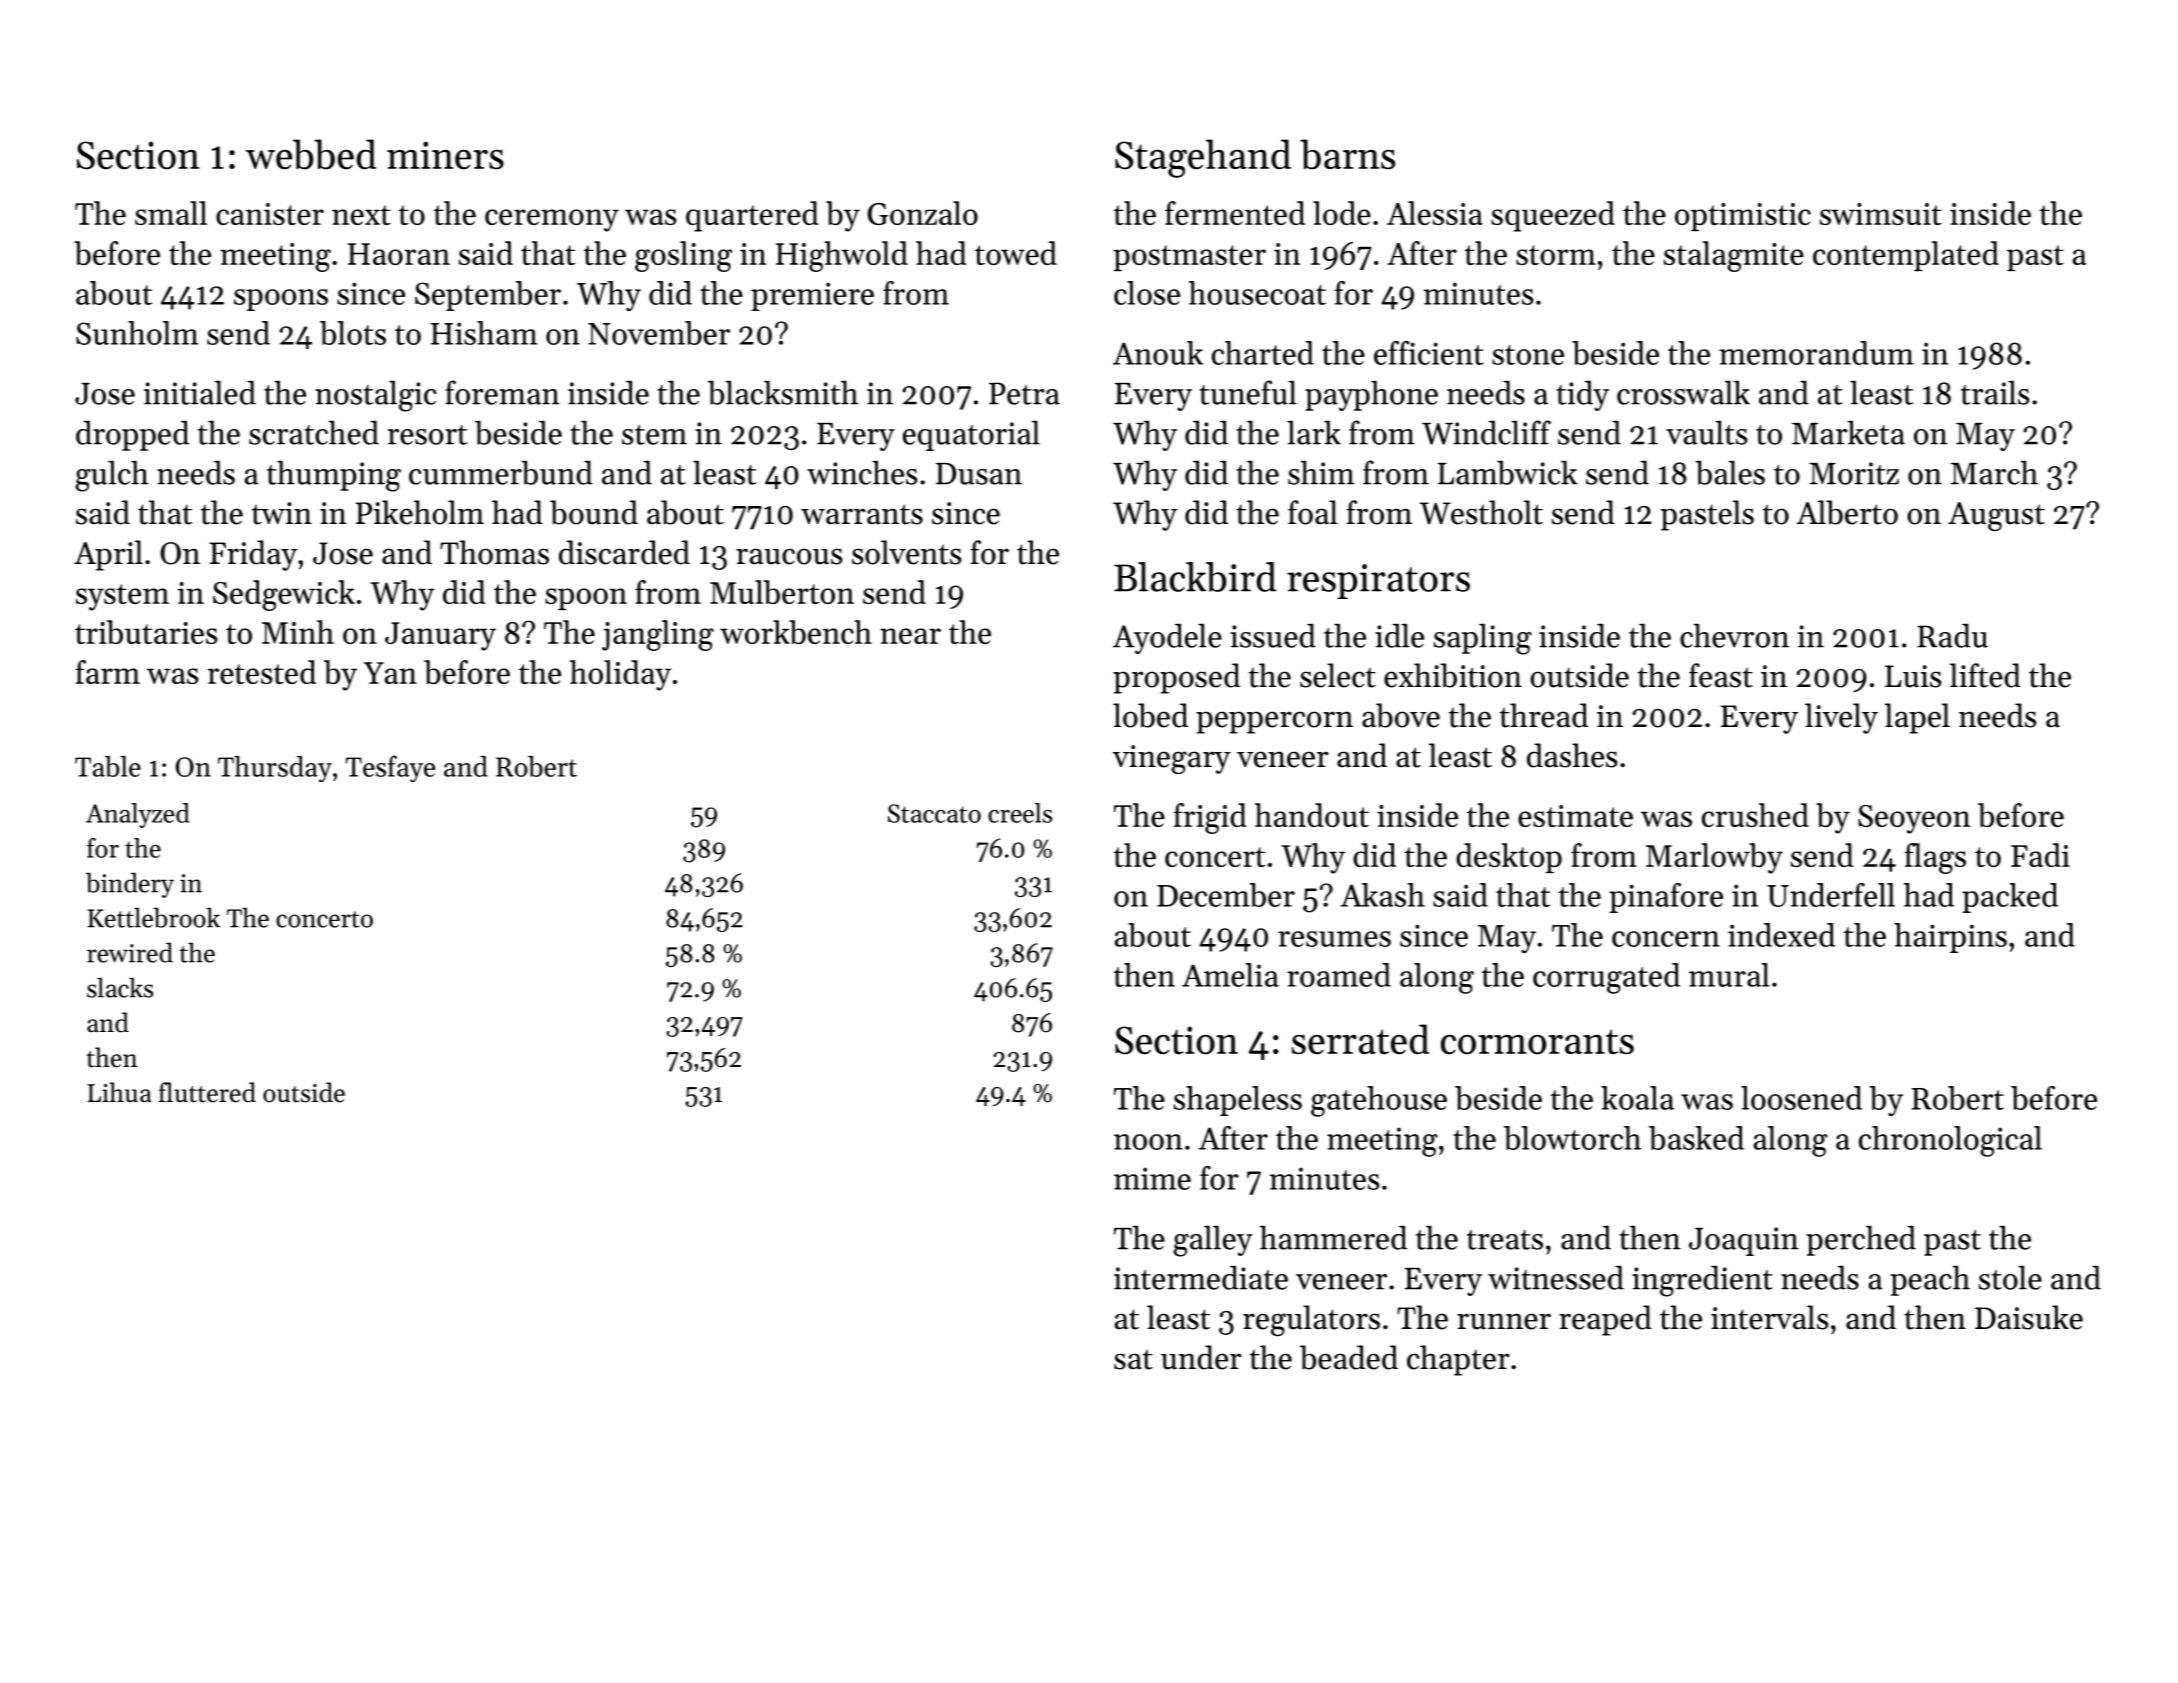 This screenshot has width=2178, height=1683. Describe the element at coordinates (1189, 258) in the screenshot. I see `postmaster` at that location.
